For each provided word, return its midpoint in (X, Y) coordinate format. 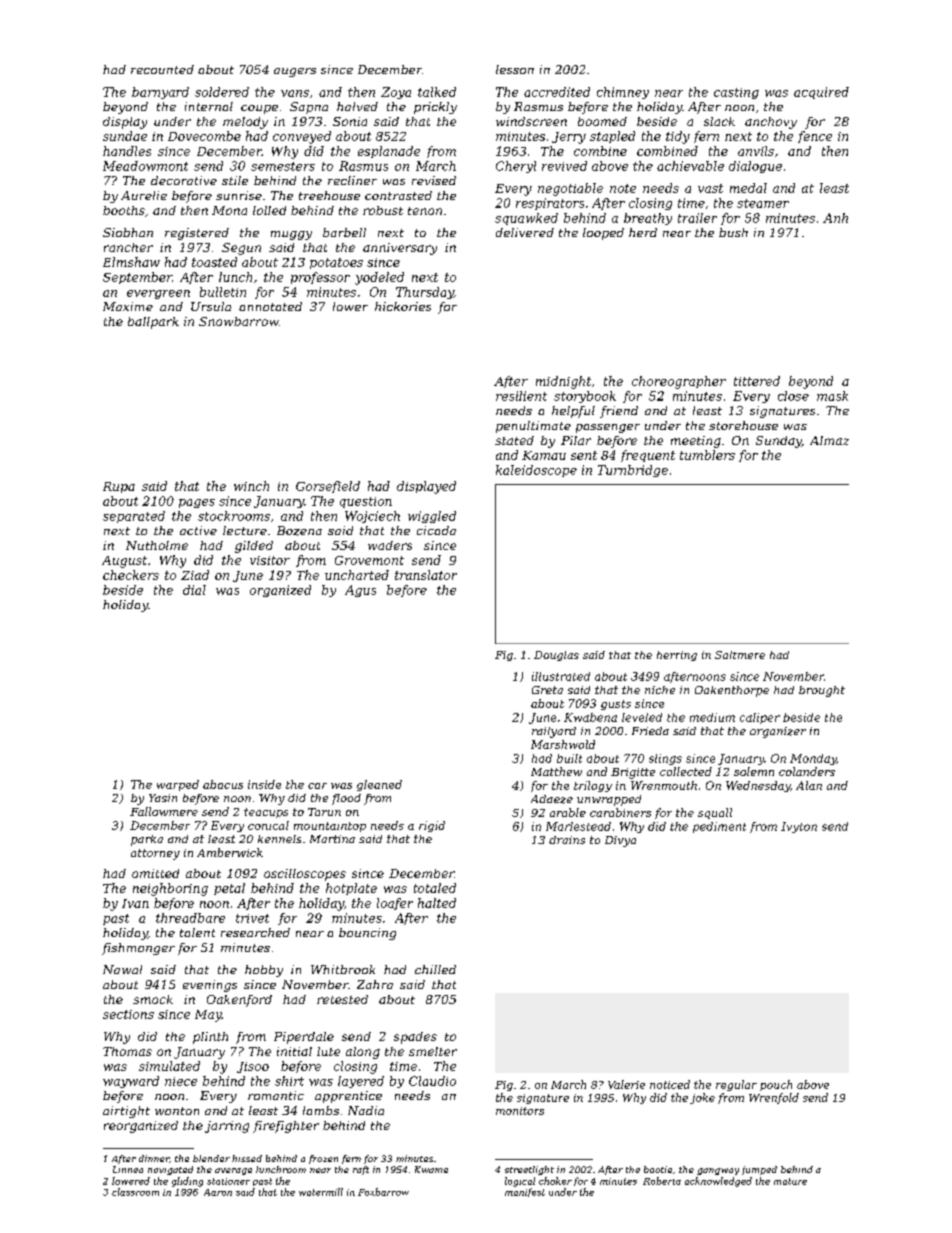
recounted (162, 69)
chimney (623, 93)
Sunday (779, 442)
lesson (515, 69)
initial (294, 1051)
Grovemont (369, 560)
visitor (270, 560)
